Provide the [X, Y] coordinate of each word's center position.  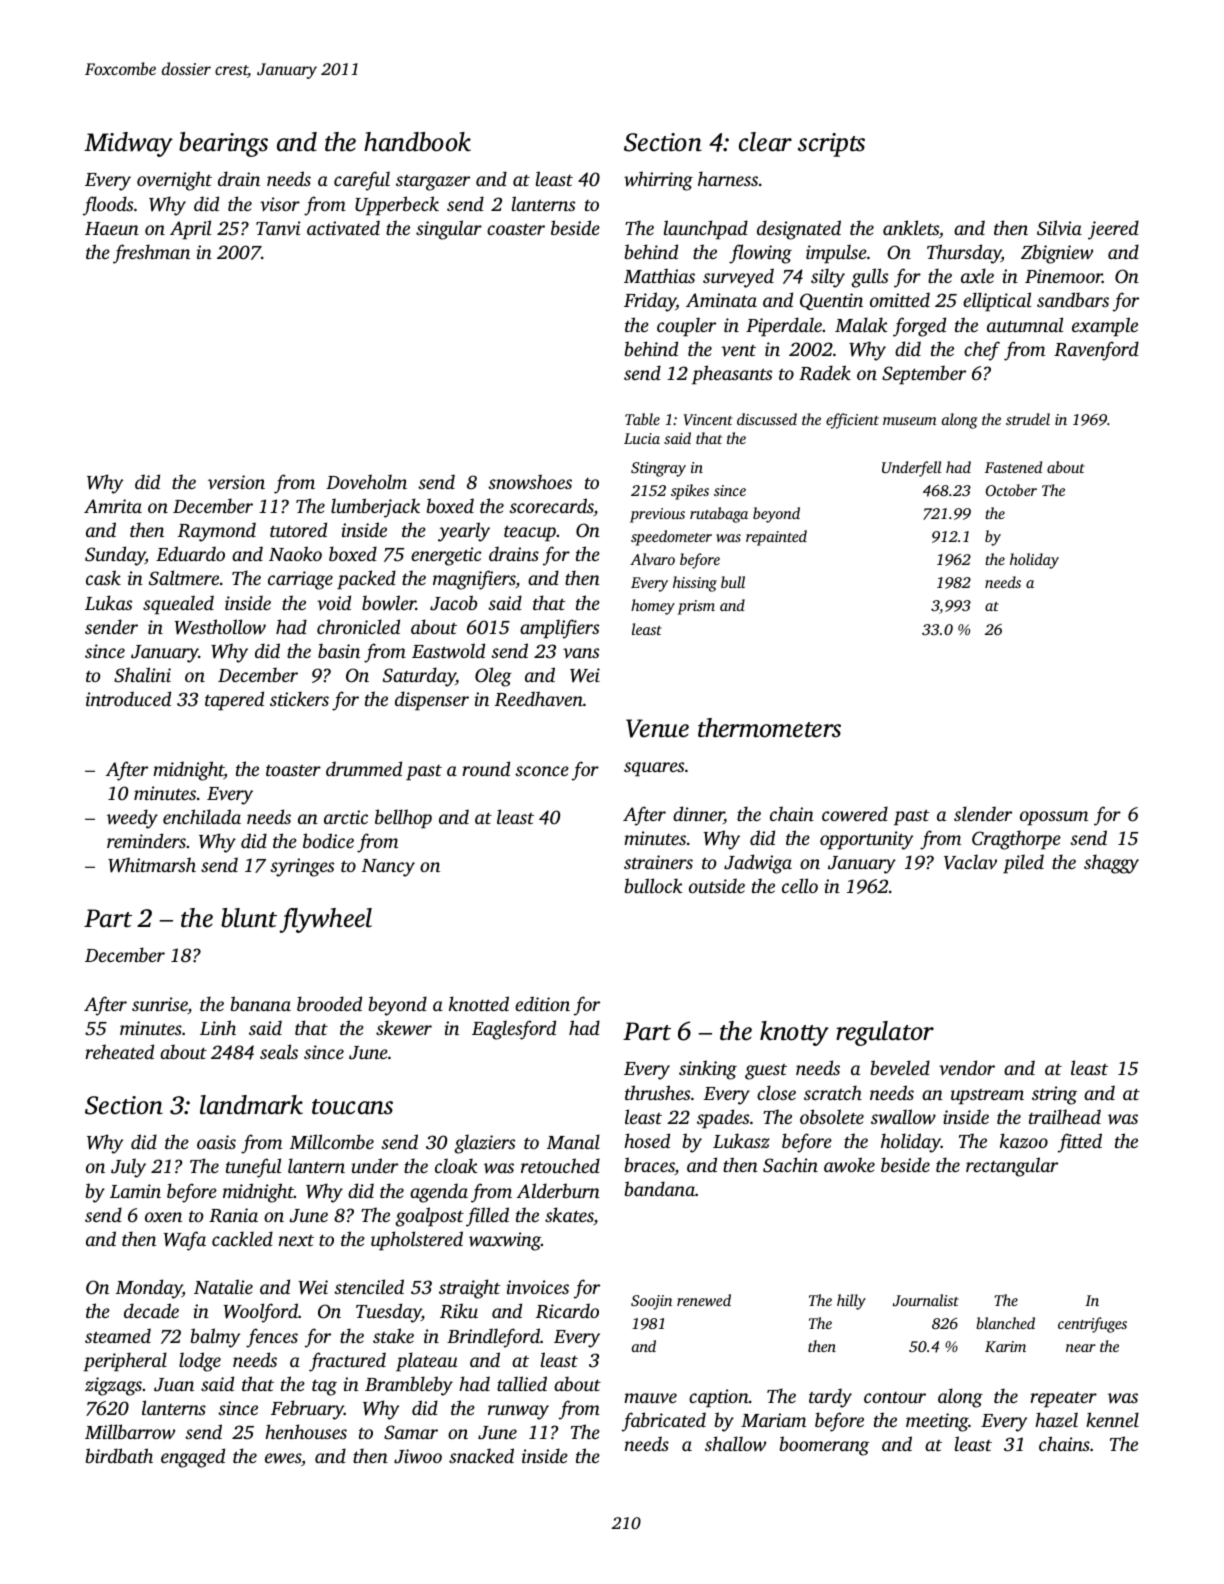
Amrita [113, 506]
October [1011, 490]
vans [581, 653]
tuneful [253, 1168]
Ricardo [567, 1311]
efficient [852, 421]
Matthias [659, 275]
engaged [193, 1458]
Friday [650, 302]
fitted [1080, 1143]
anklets [911, 227]
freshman [151, 254]
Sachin [790, 1165]
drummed [364, 768]
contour [895, 1397]
